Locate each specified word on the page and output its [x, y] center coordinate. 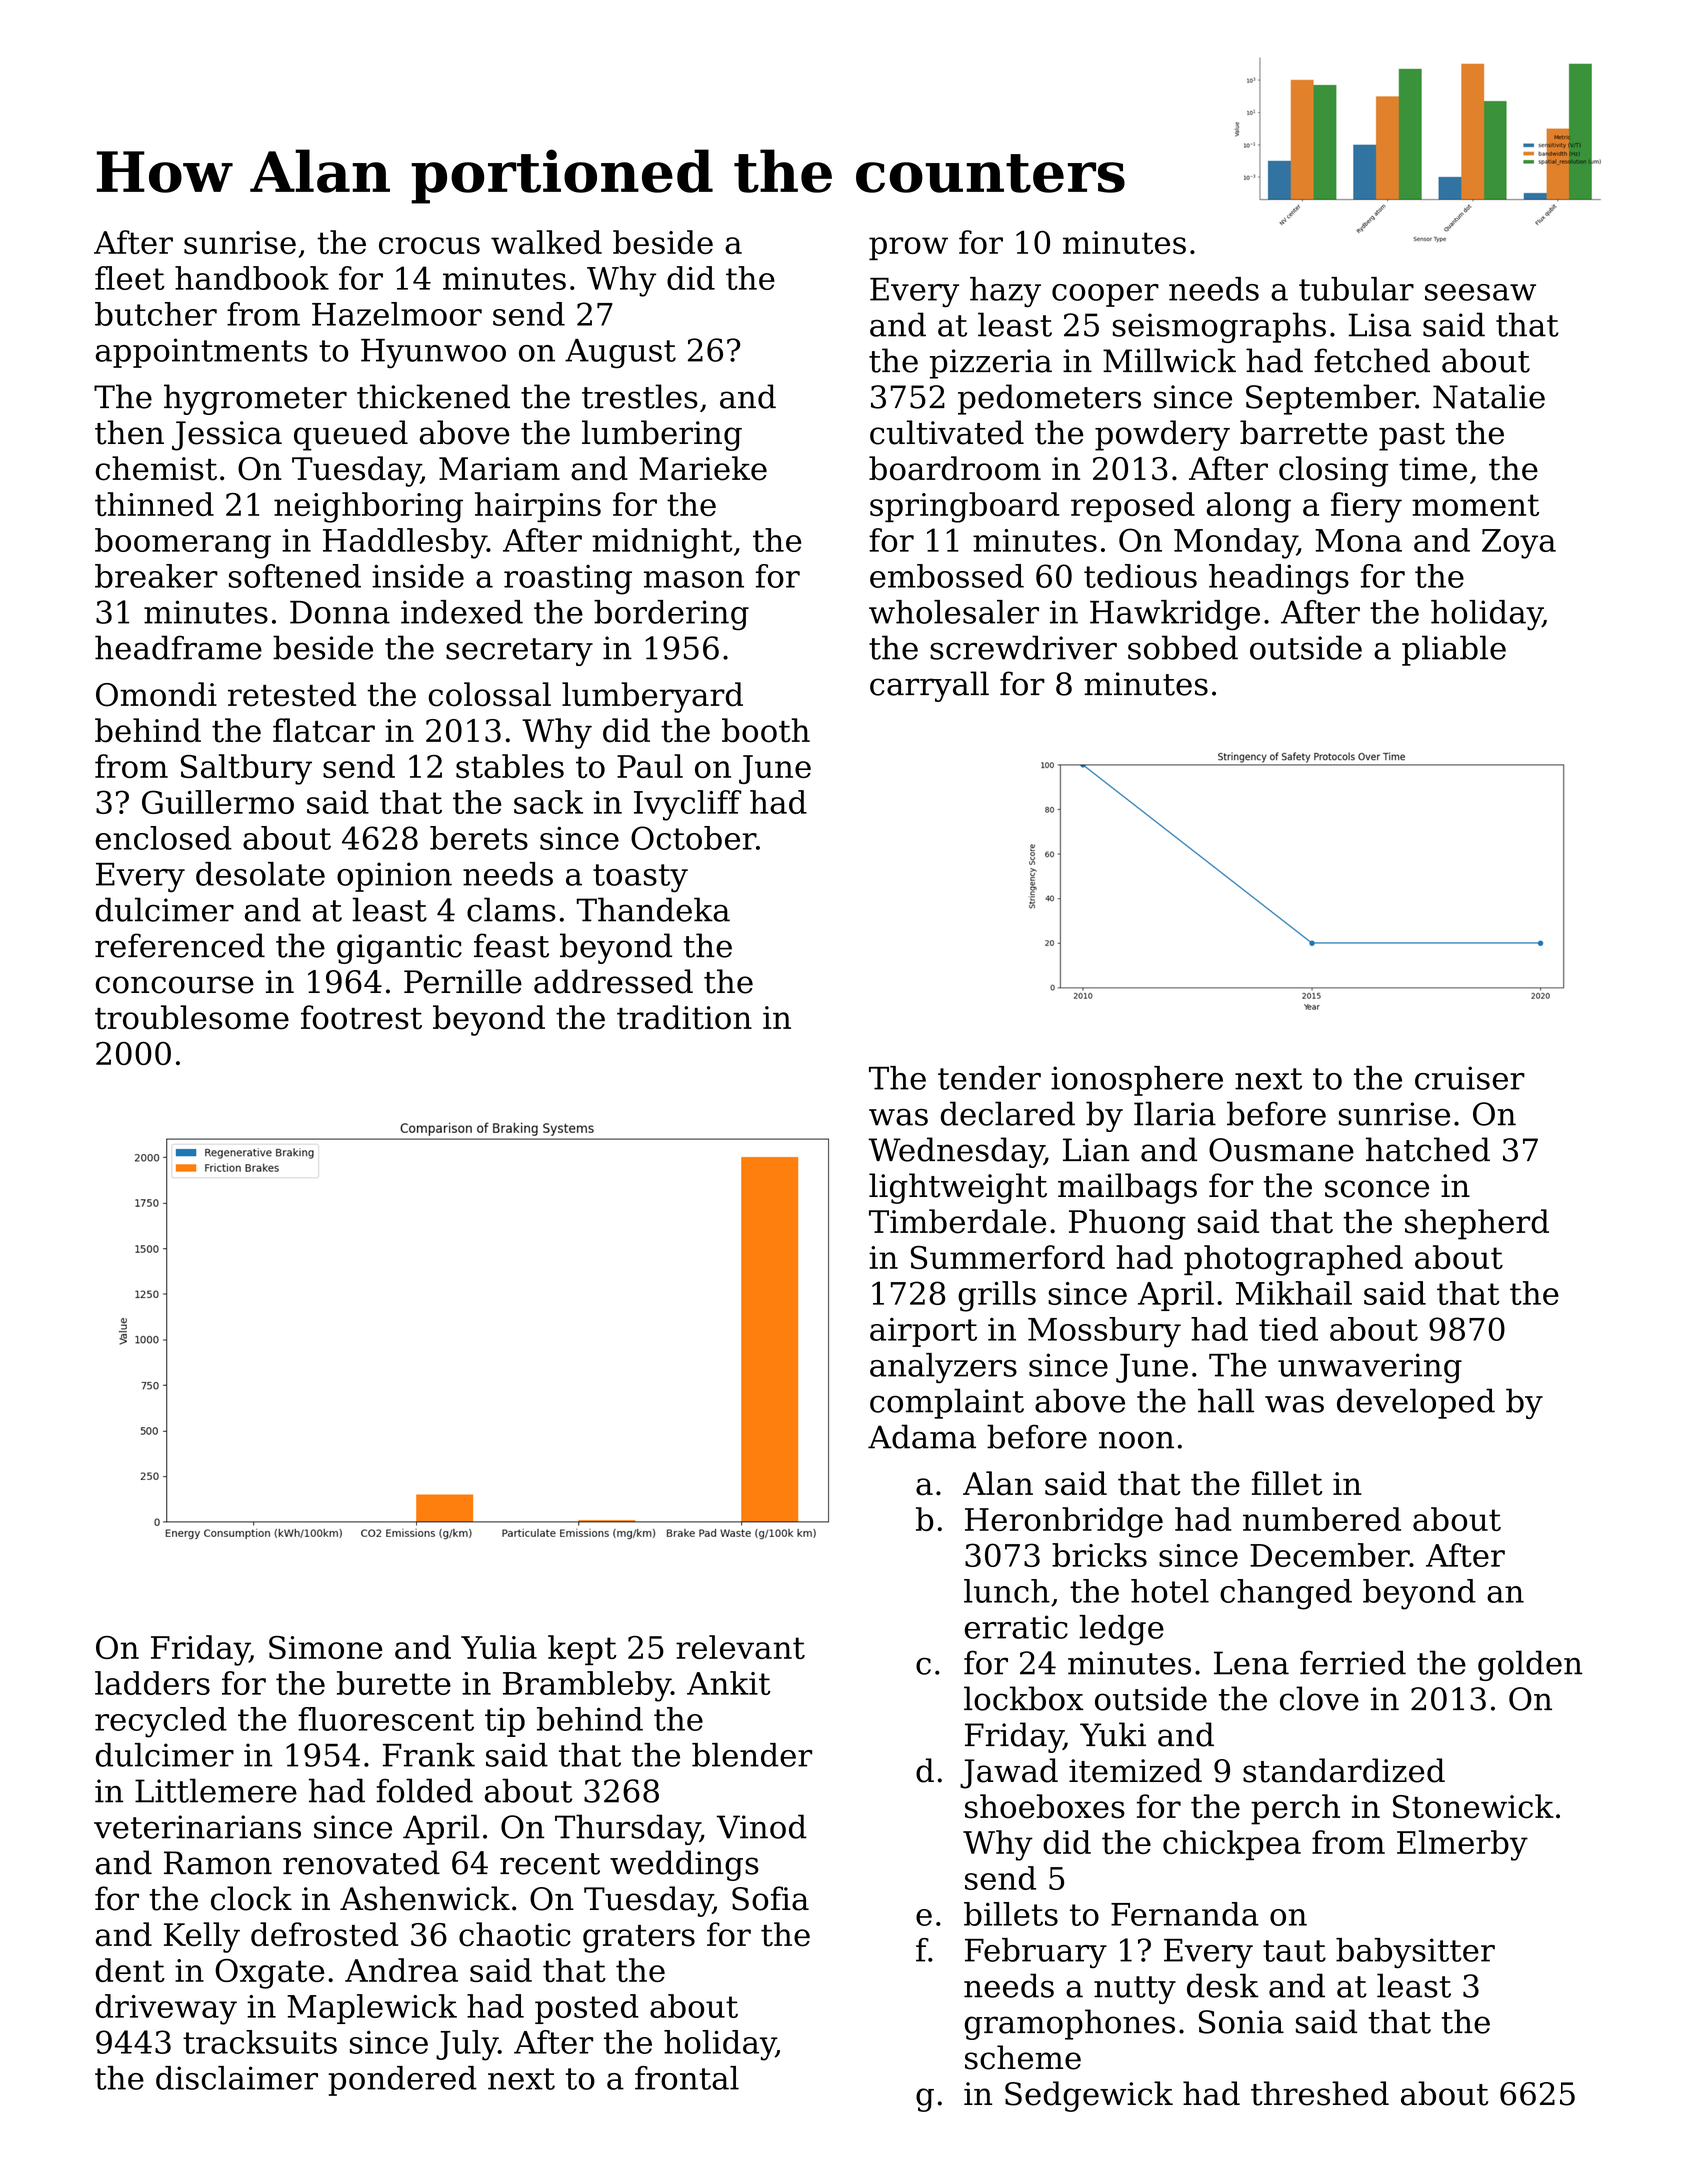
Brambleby [587, 1686]
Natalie [1489, 396]
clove [1319, 1698]
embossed [947, 576]
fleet [130, 278]
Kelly [202, 1937]
